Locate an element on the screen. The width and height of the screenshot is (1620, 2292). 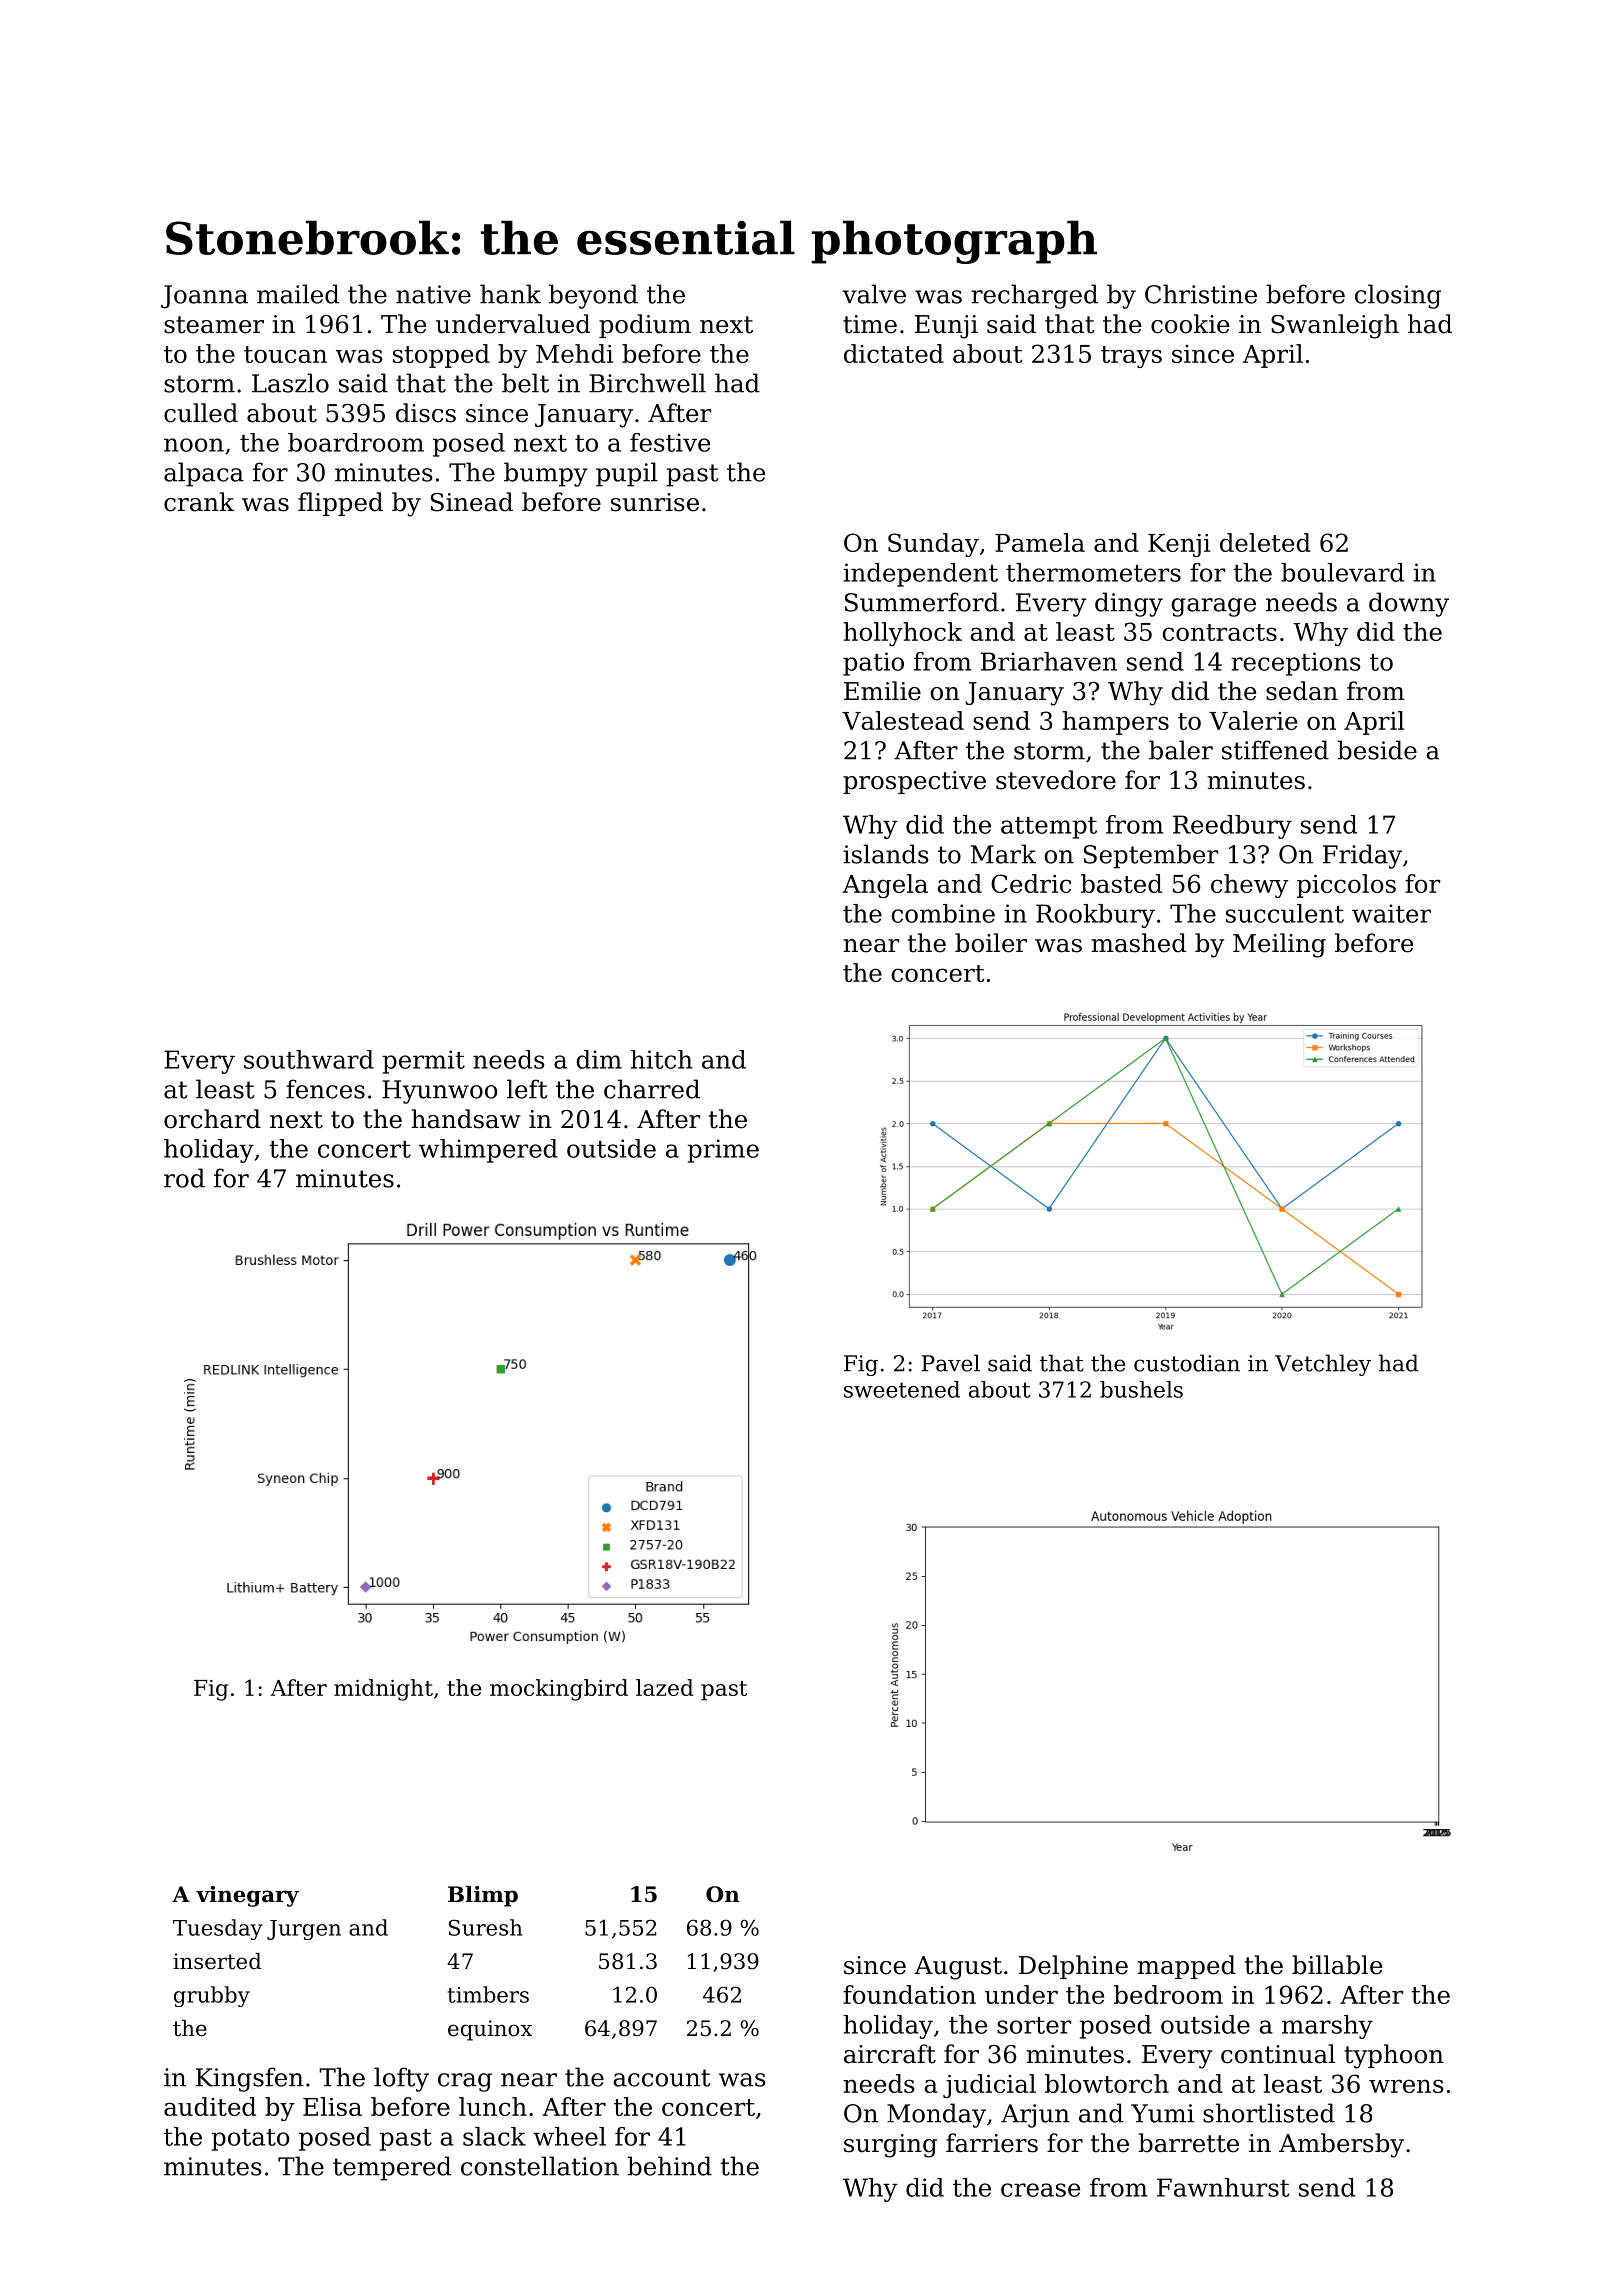
Mehdi is located at coordinates (574, 353).
